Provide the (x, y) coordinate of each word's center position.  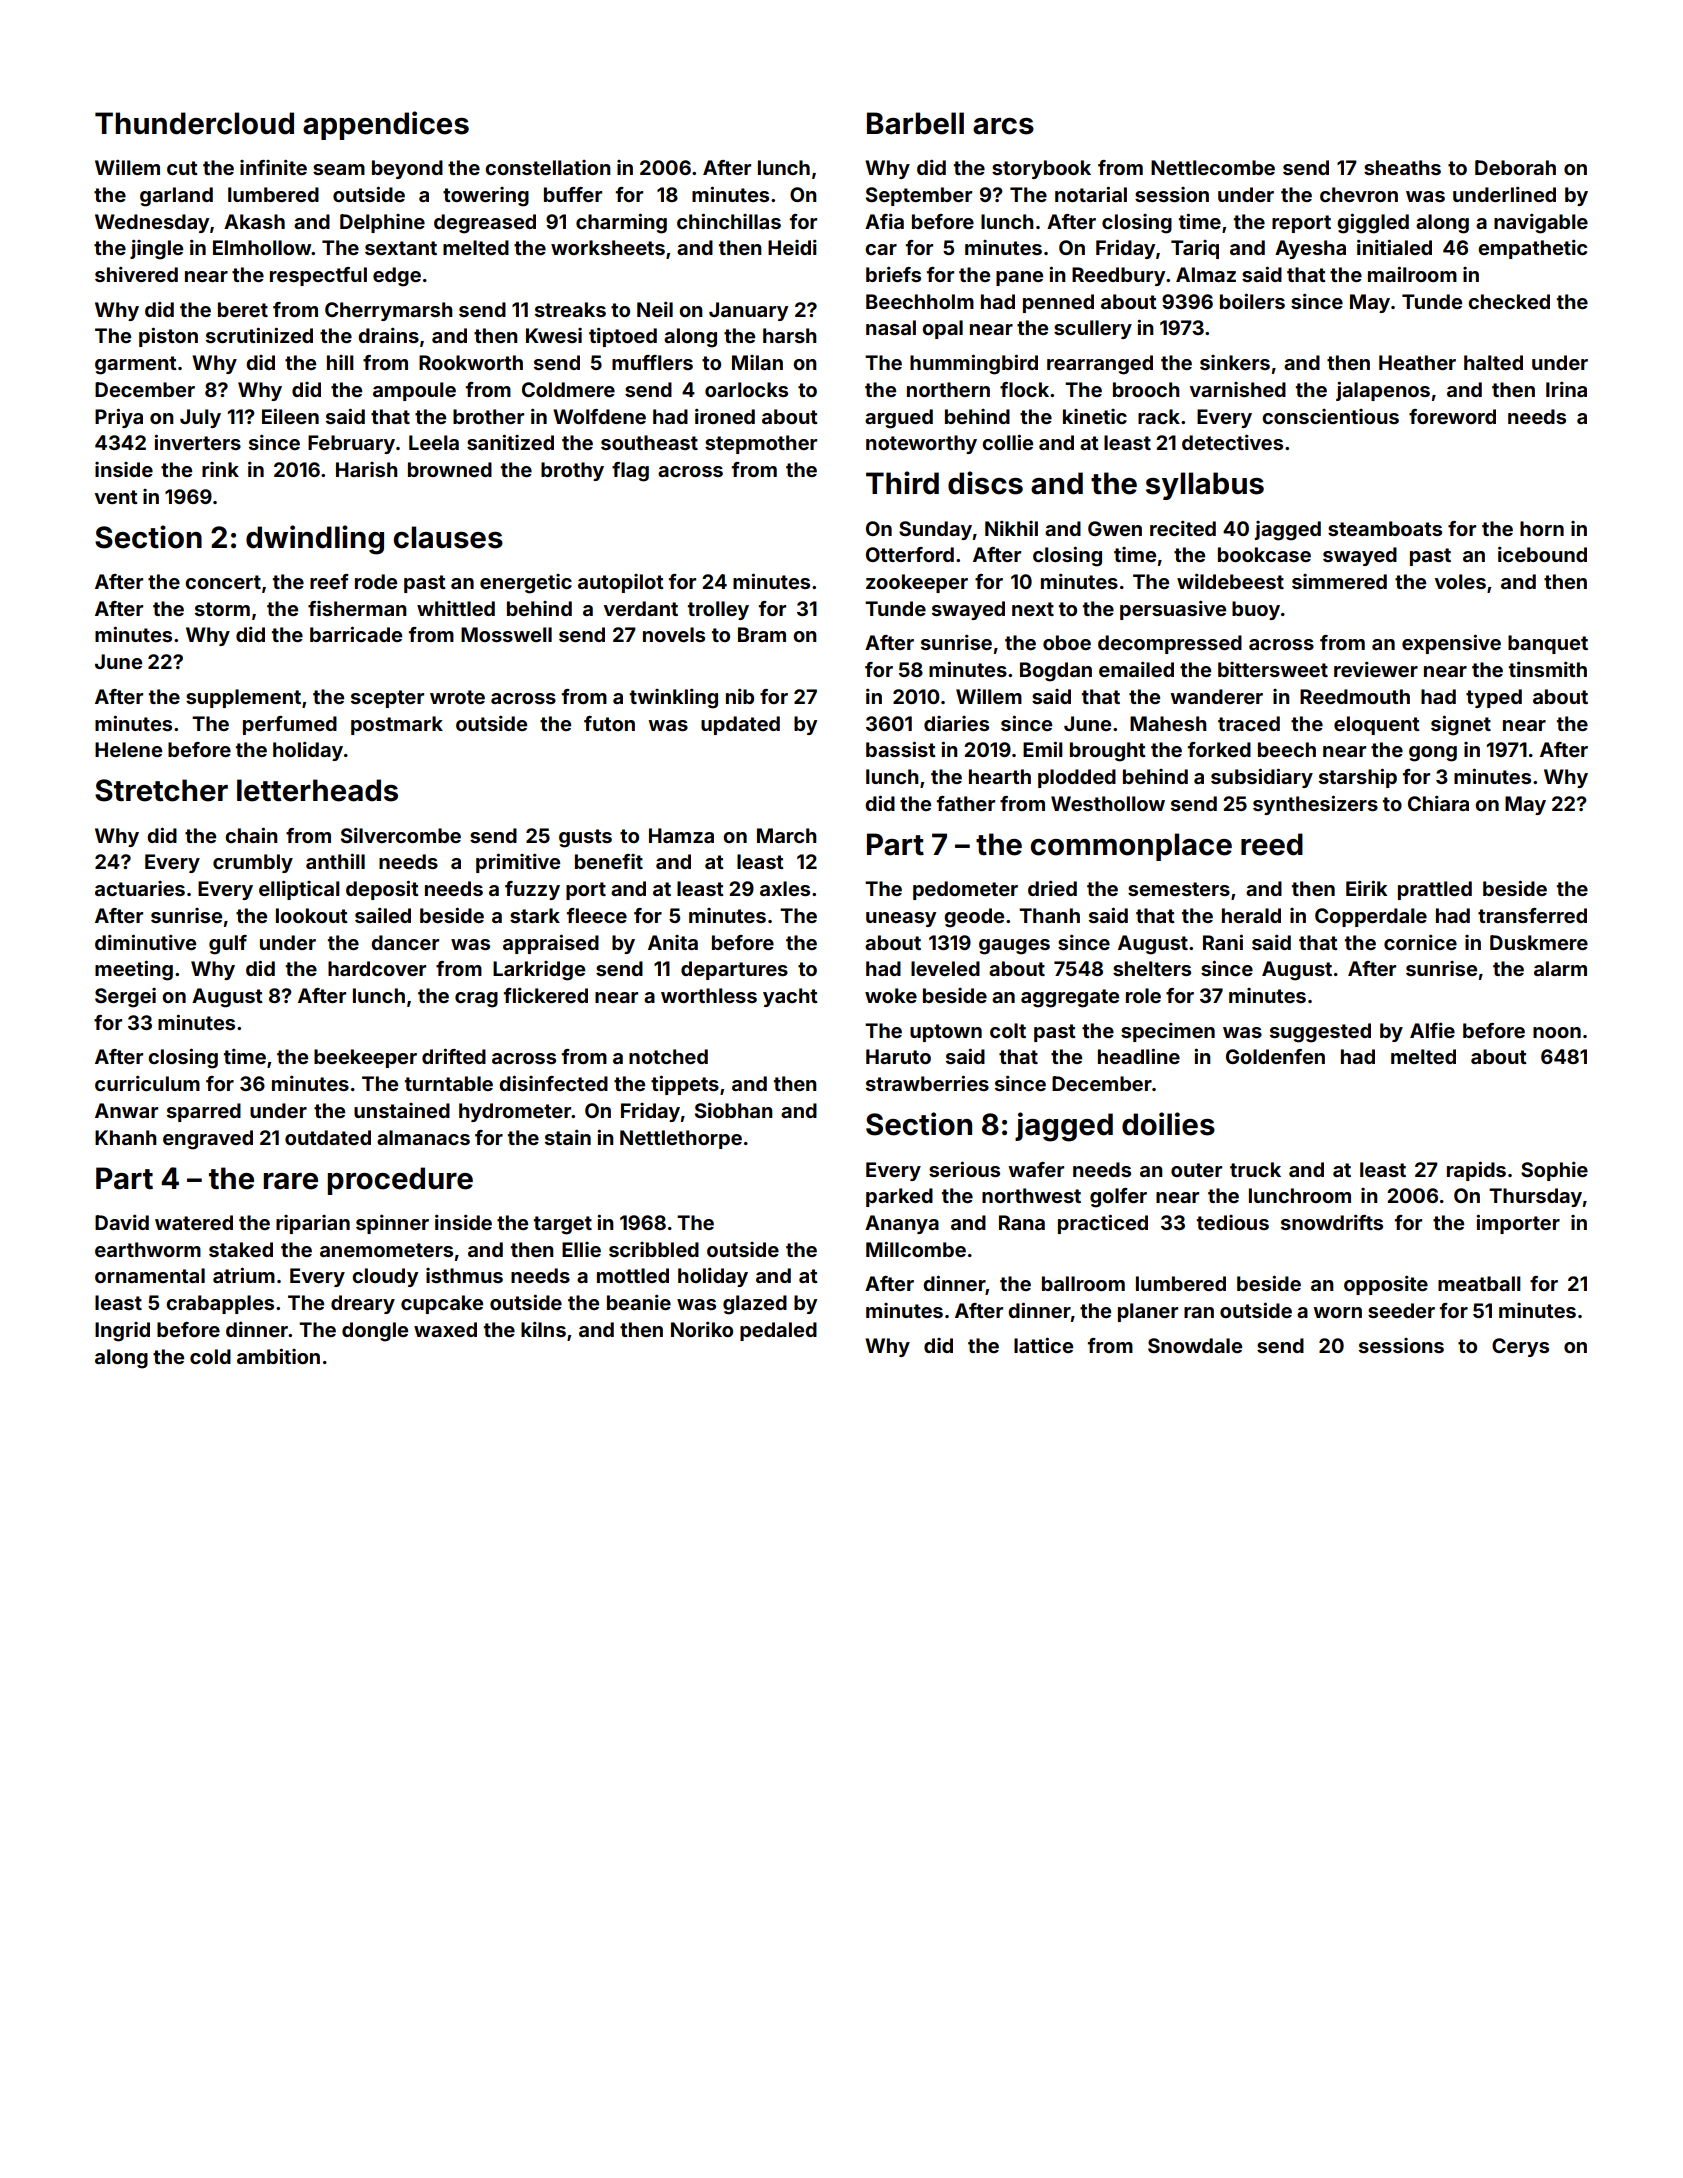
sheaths (1402, 167)
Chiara (1438, 803)
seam (339, 169)
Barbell (915, 123)
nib (740, 696)
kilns (543, 1329)
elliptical (299, 890)
